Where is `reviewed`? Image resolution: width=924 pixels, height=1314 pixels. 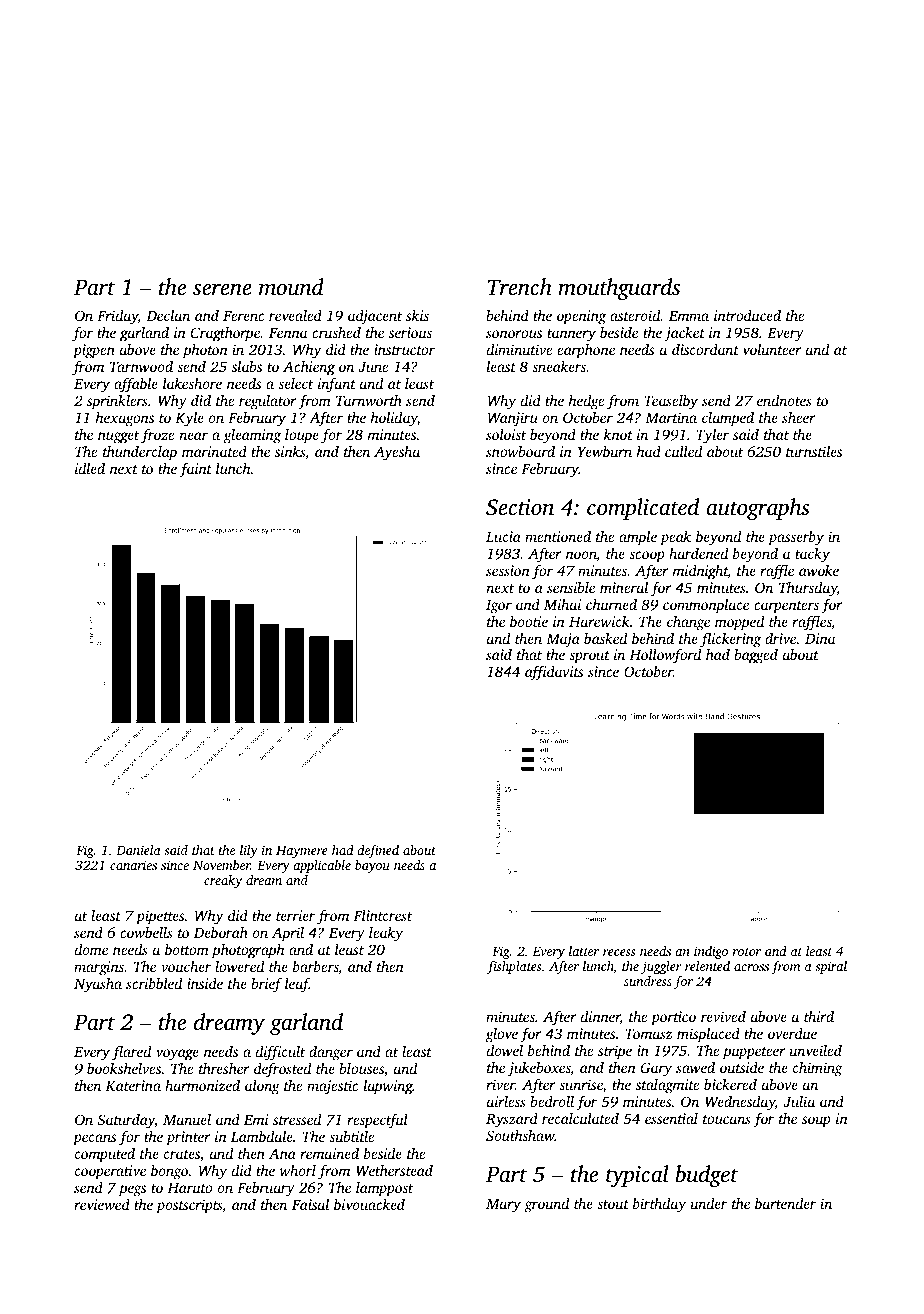 reviewed is located at coordinates (102, 1204).
